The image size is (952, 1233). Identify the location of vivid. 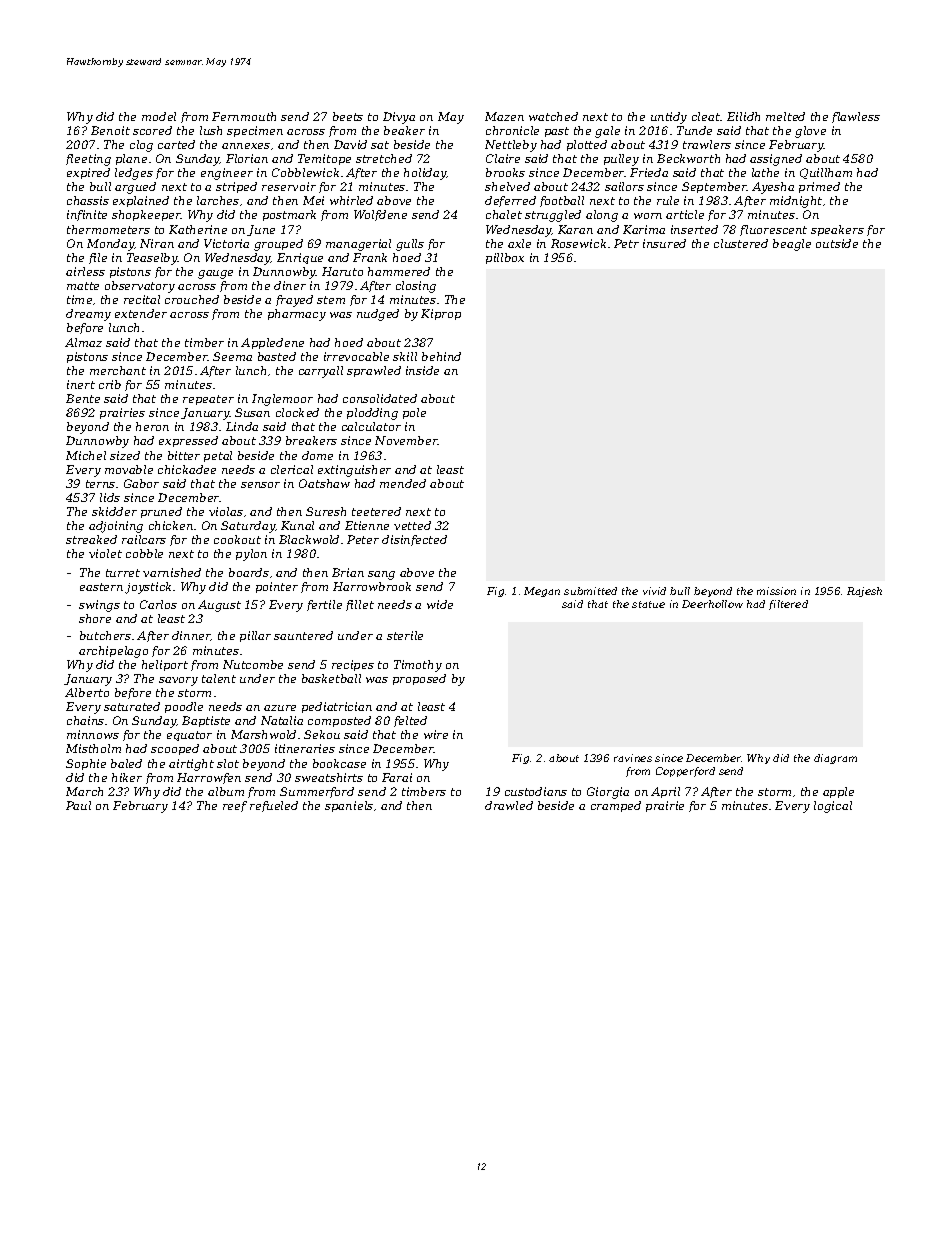
(654, 591).
